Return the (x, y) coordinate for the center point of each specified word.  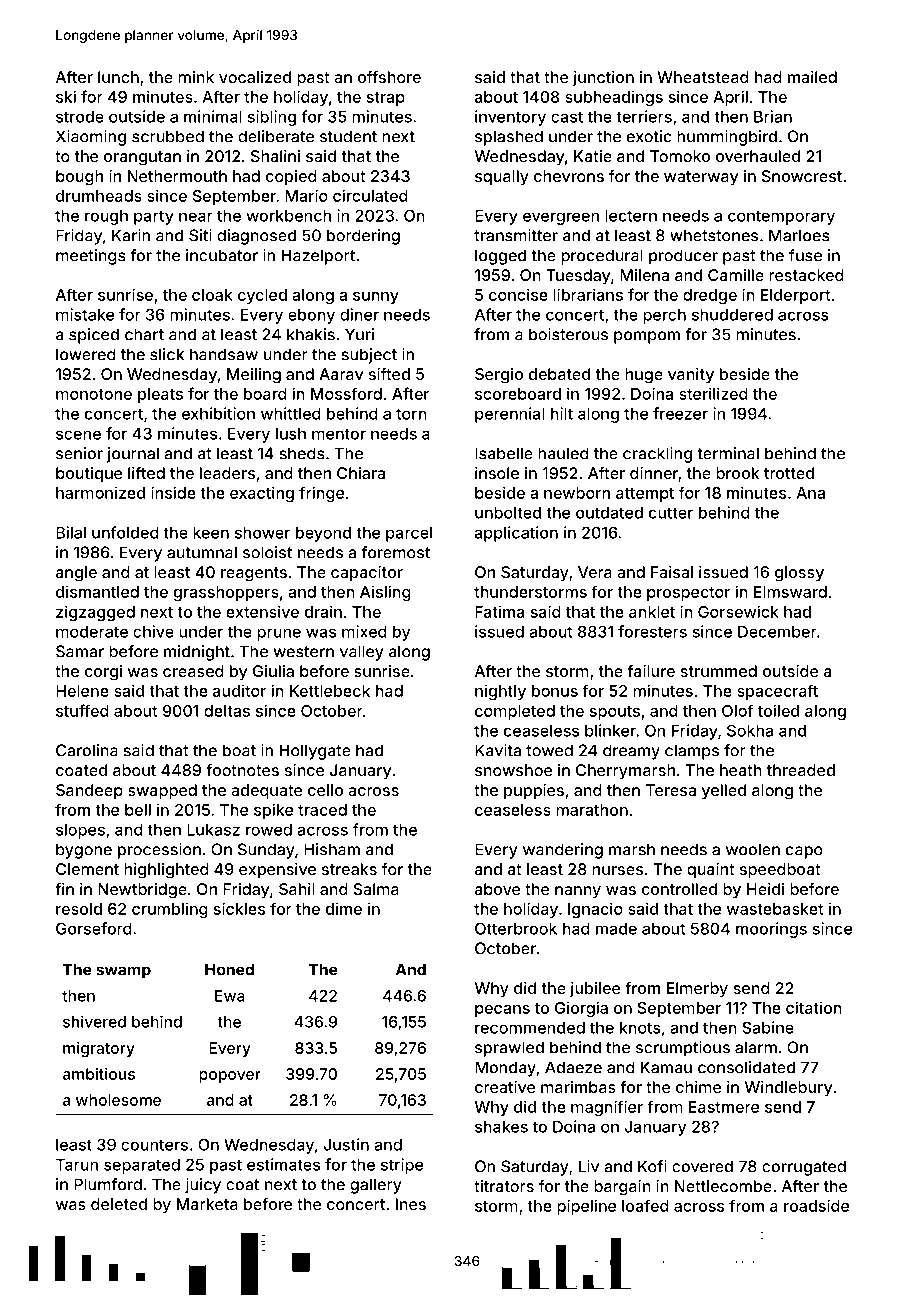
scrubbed (168, 136)
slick (167, 354)
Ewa (230, 996)
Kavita (498, 750)
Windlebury (788, 1089)
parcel (409, 534)
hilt (562, 413)
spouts (615, 713)
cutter (671, 513)
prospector (688, 594)
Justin (346, 1144)
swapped (162, 792)
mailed (812, 77)
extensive (262, 611)
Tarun (77, 1165)
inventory (510, 118)
